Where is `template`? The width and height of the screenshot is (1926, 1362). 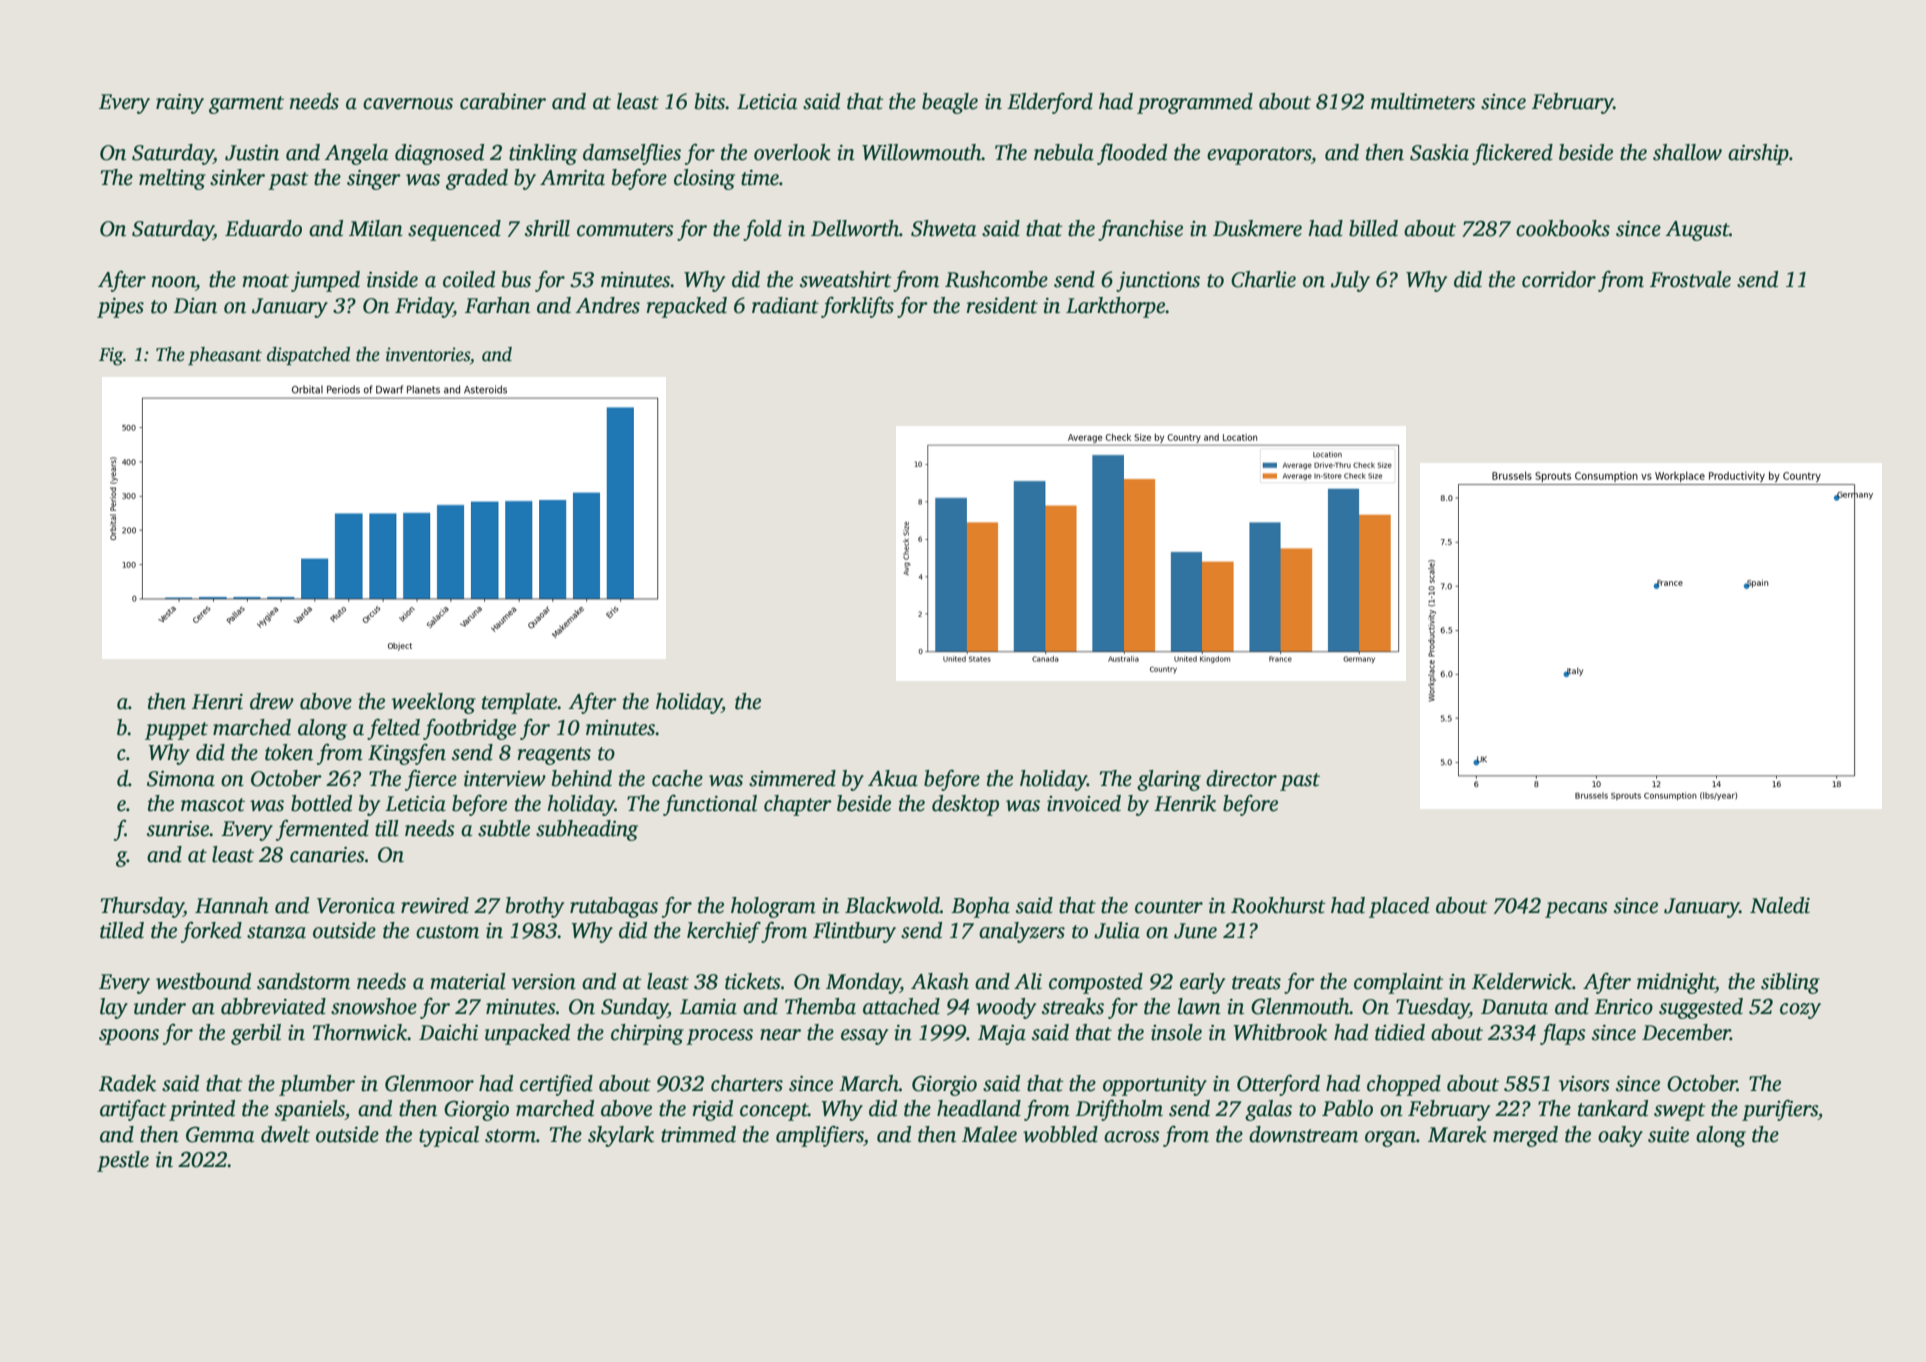 template is located at coordinates (520, 703).
